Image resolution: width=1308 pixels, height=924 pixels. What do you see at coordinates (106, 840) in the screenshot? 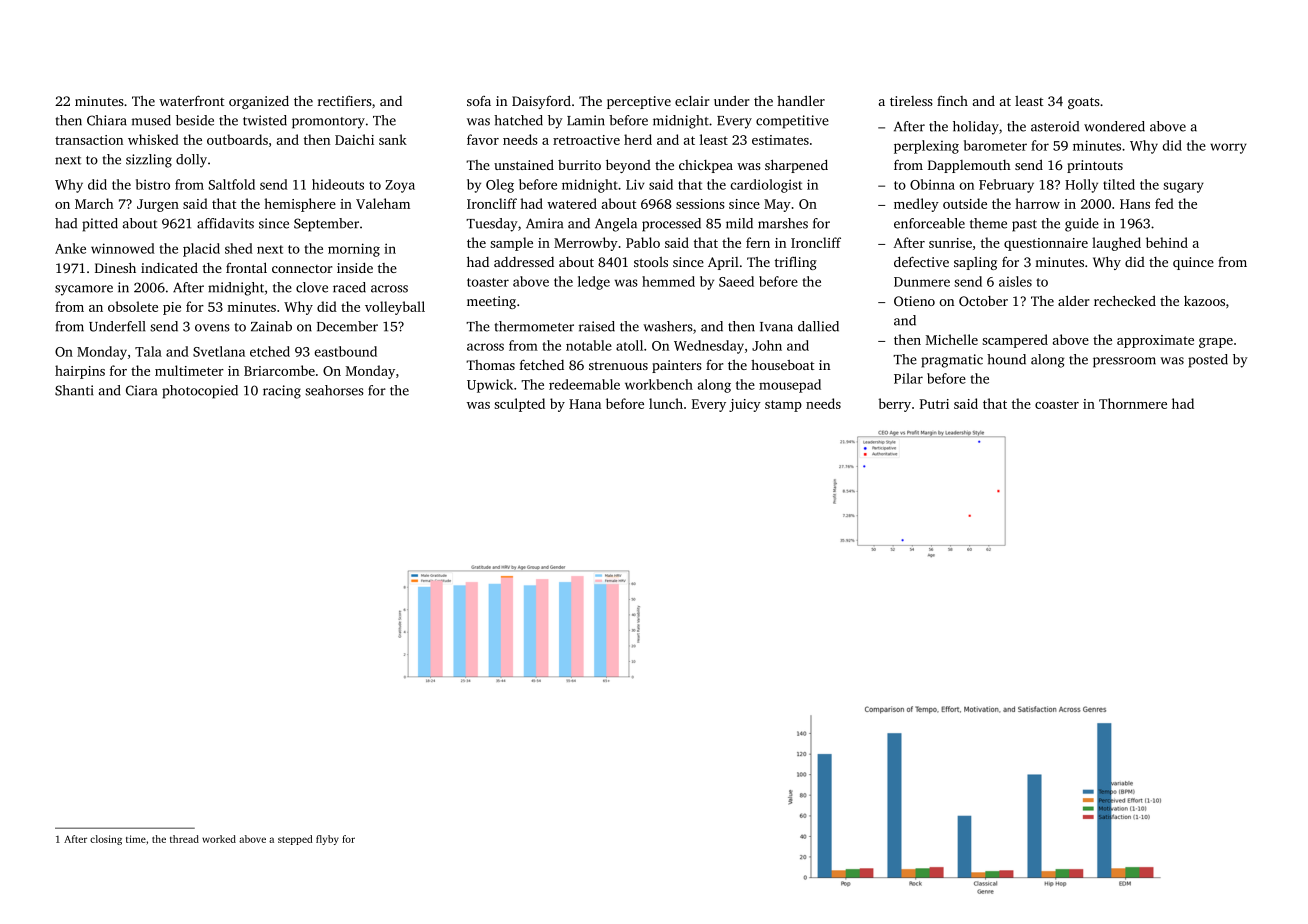
I see `closing` at bounding box center [106, 840].
